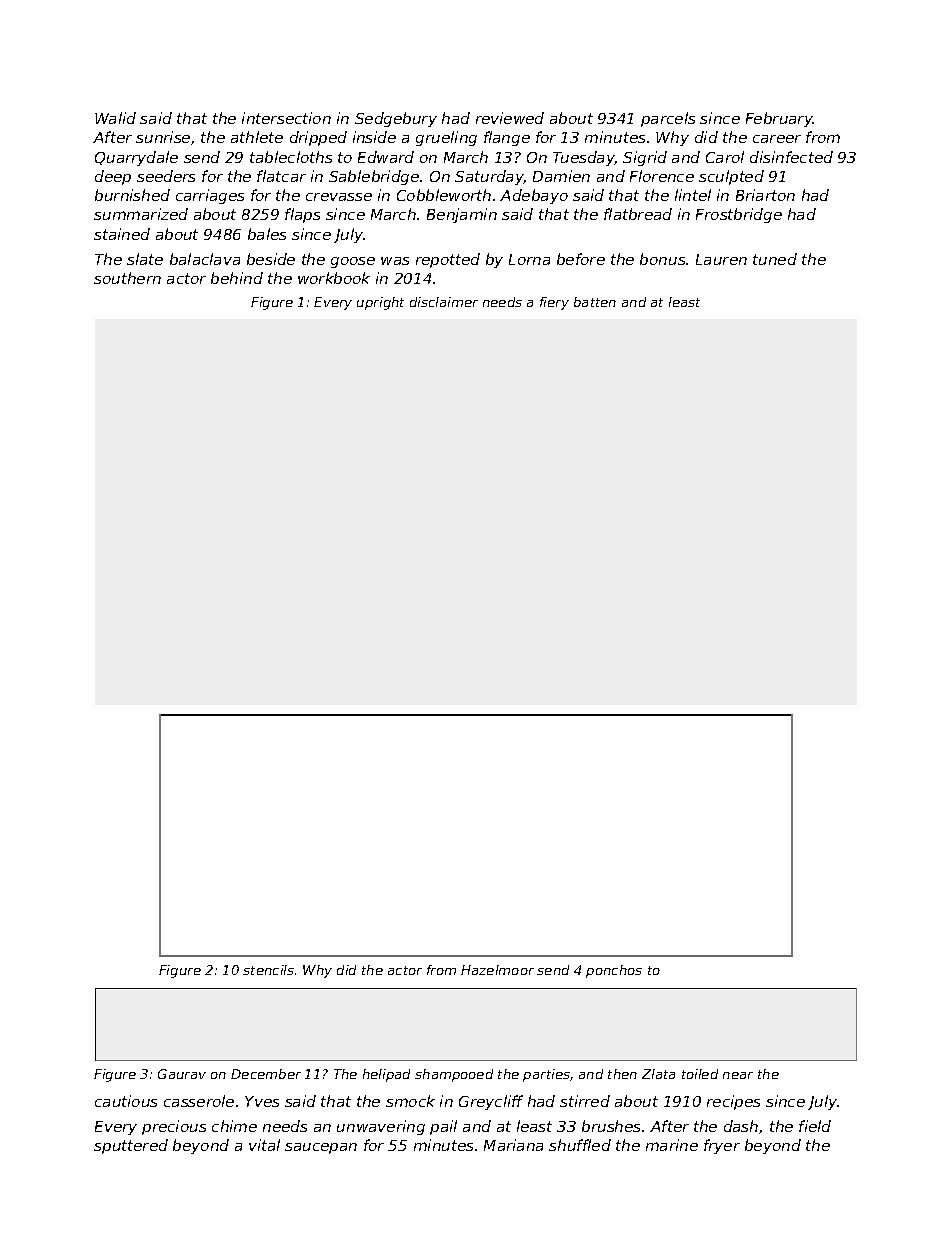 This screenshot has width=952, height=1233. Describe the element at coordinates (448, 260) in the screenshot. I see `repotted` at that location.
